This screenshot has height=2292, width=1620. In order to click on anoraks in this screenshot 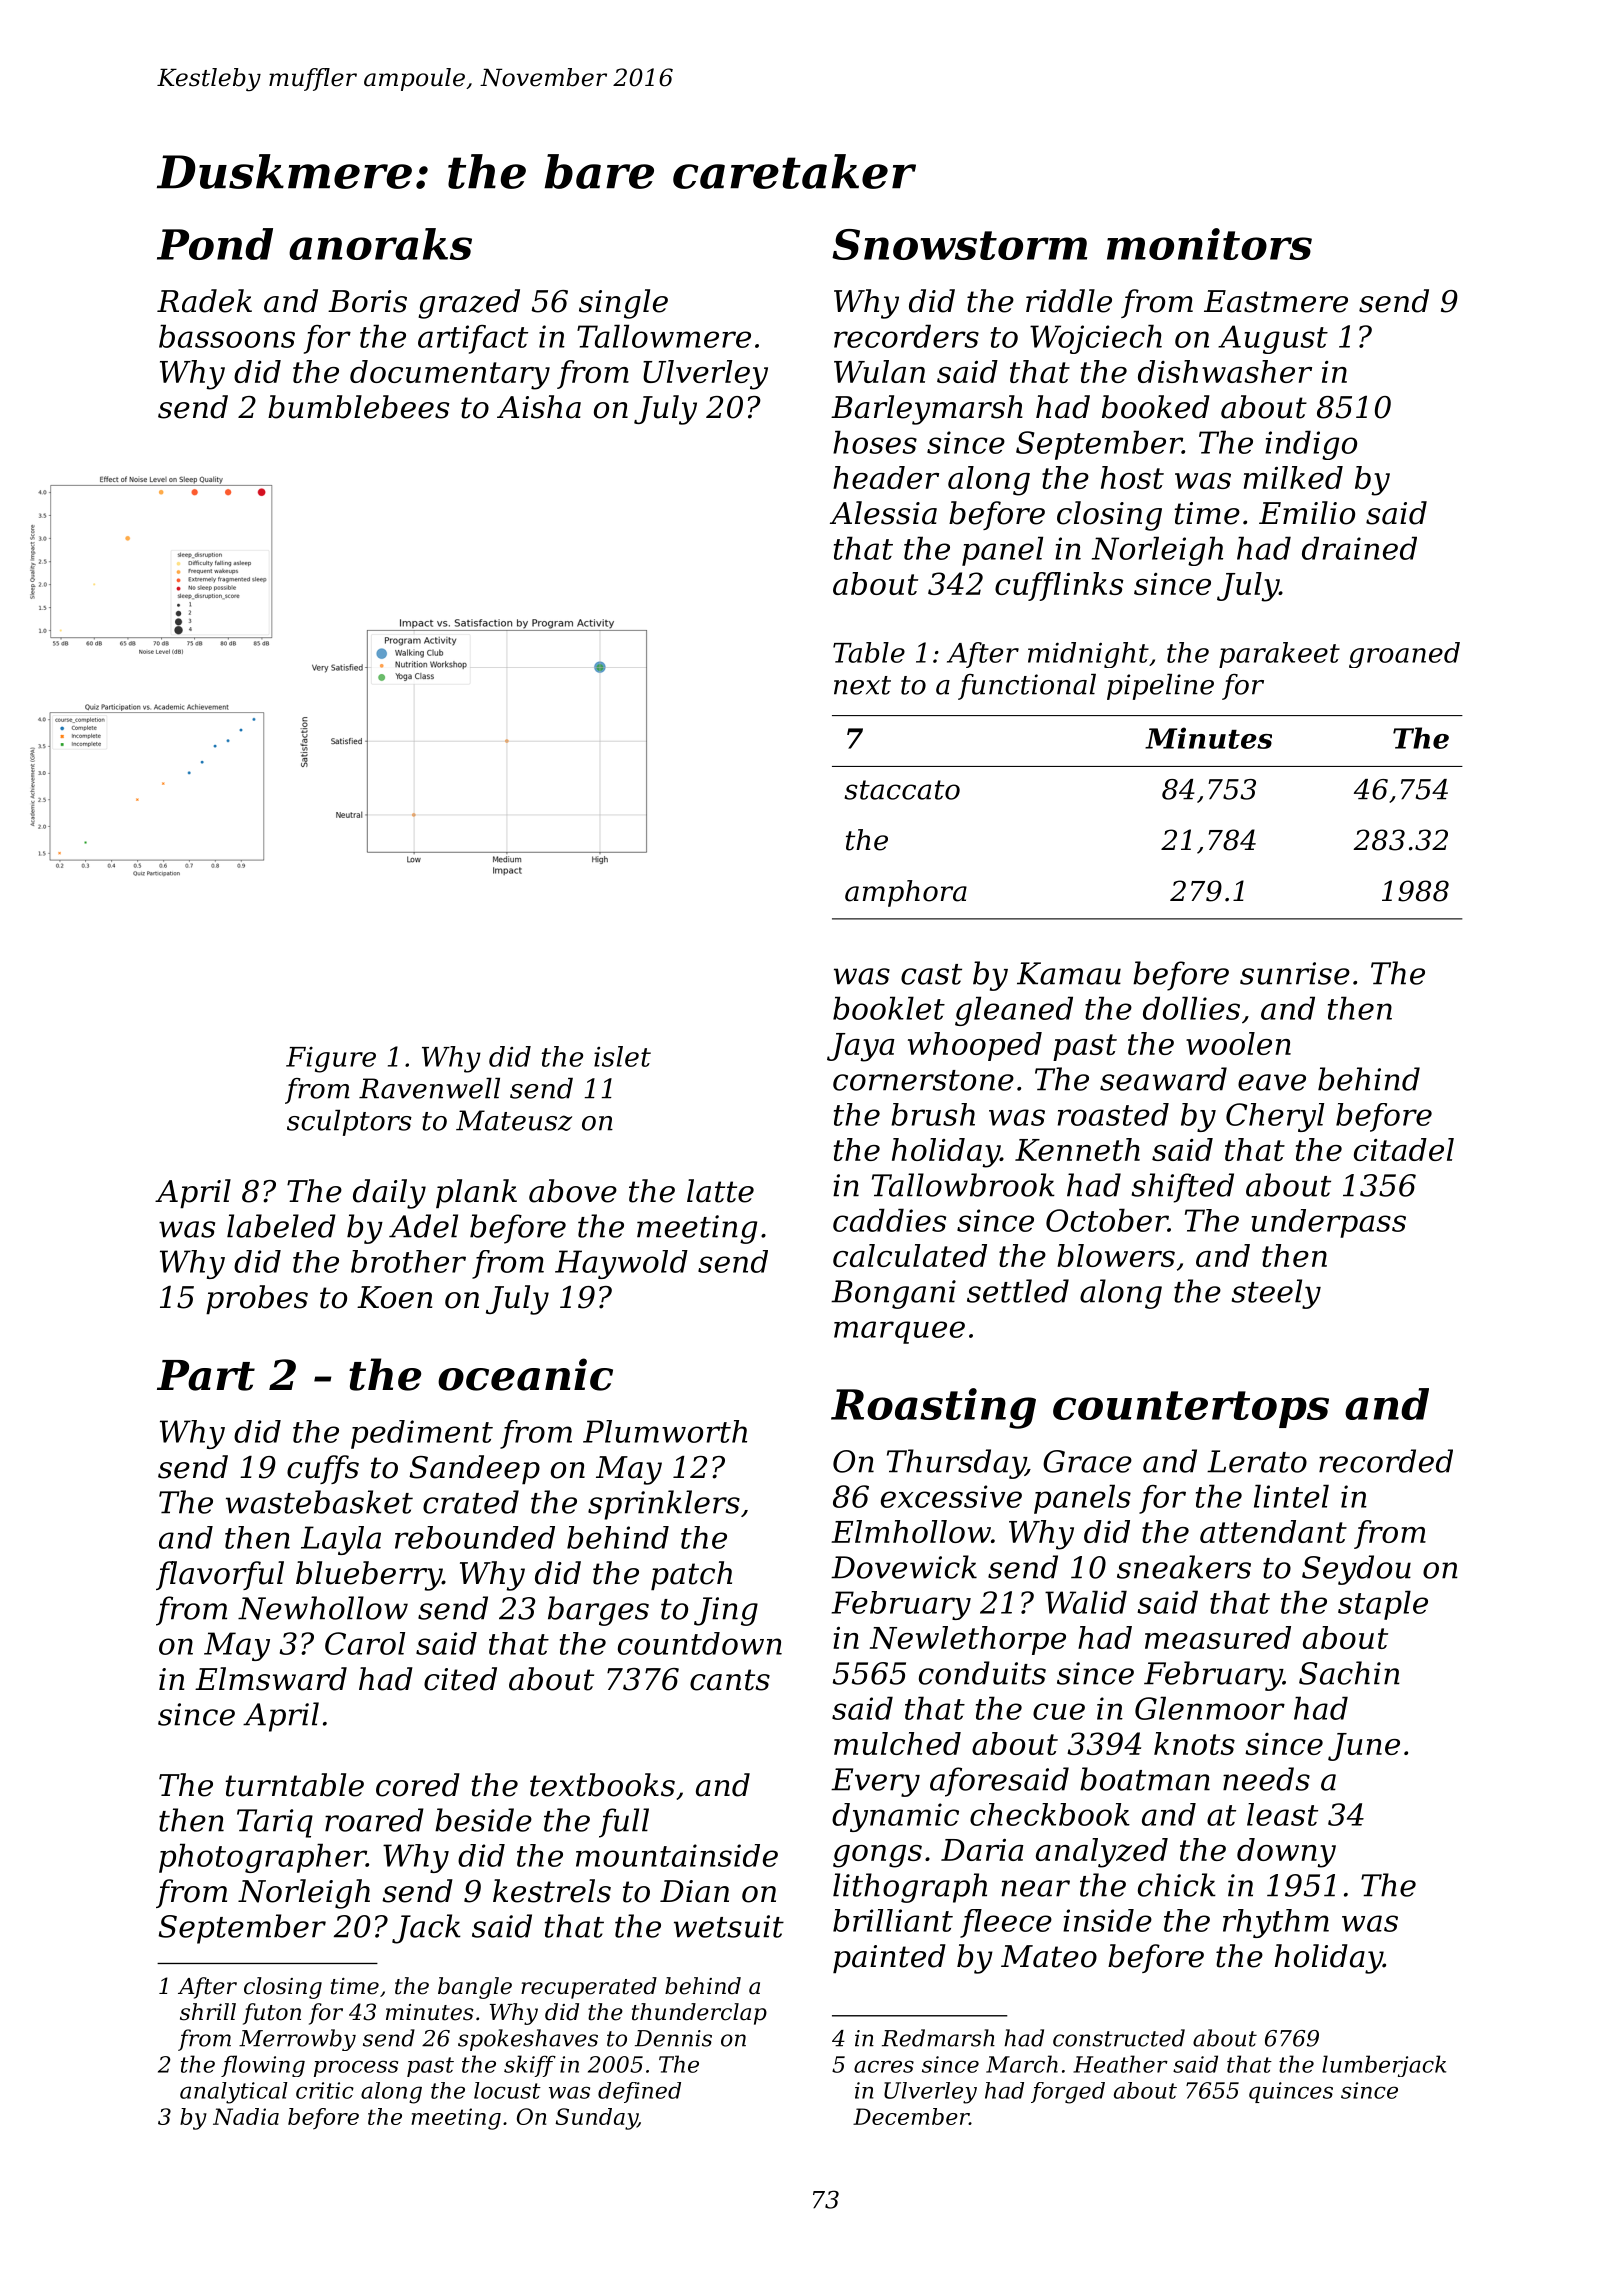, I will do `click(380, 244)`.
